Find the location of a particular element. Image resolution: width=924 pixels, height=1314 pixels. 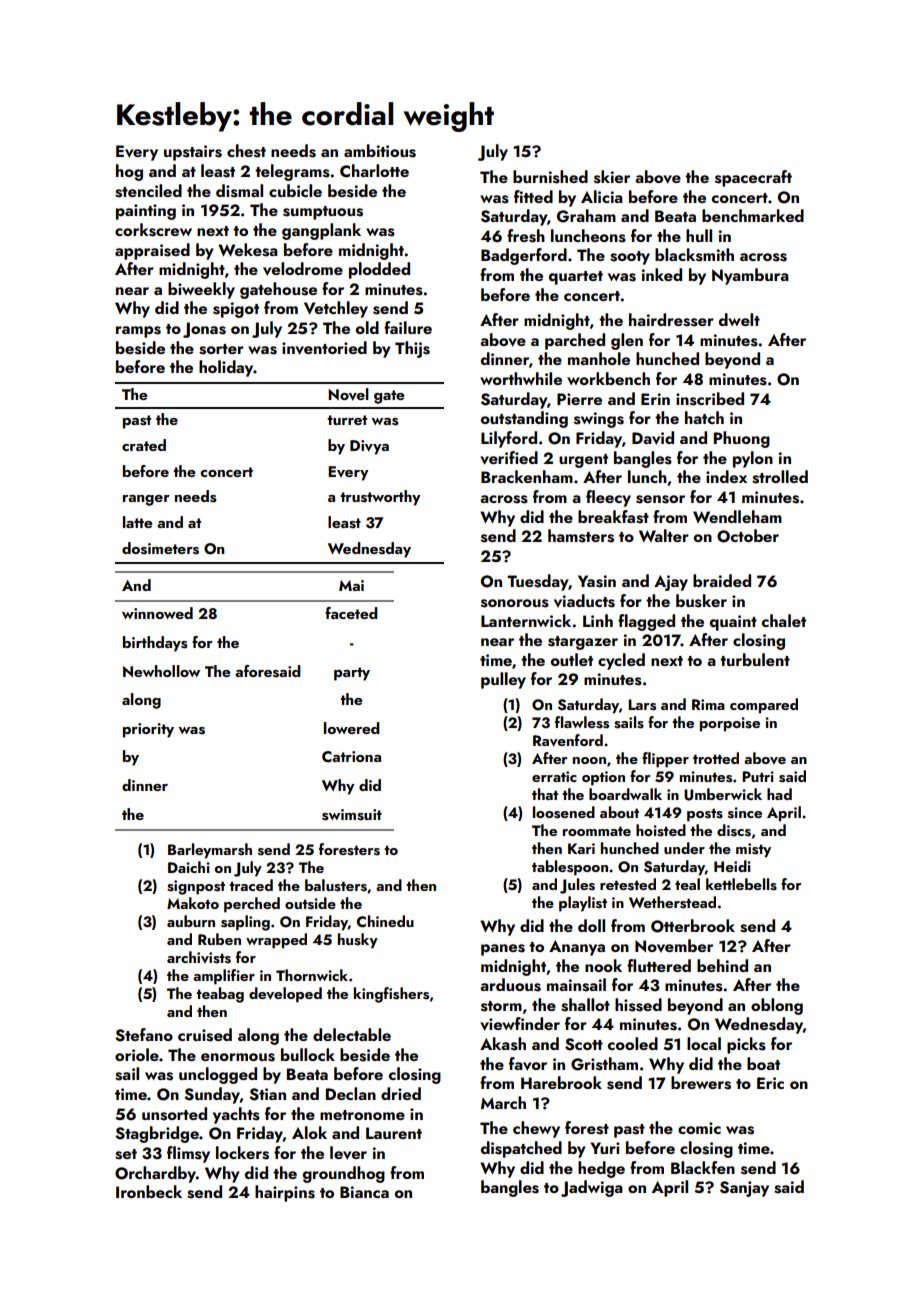

quartet is located at coordinates (576, 278).
